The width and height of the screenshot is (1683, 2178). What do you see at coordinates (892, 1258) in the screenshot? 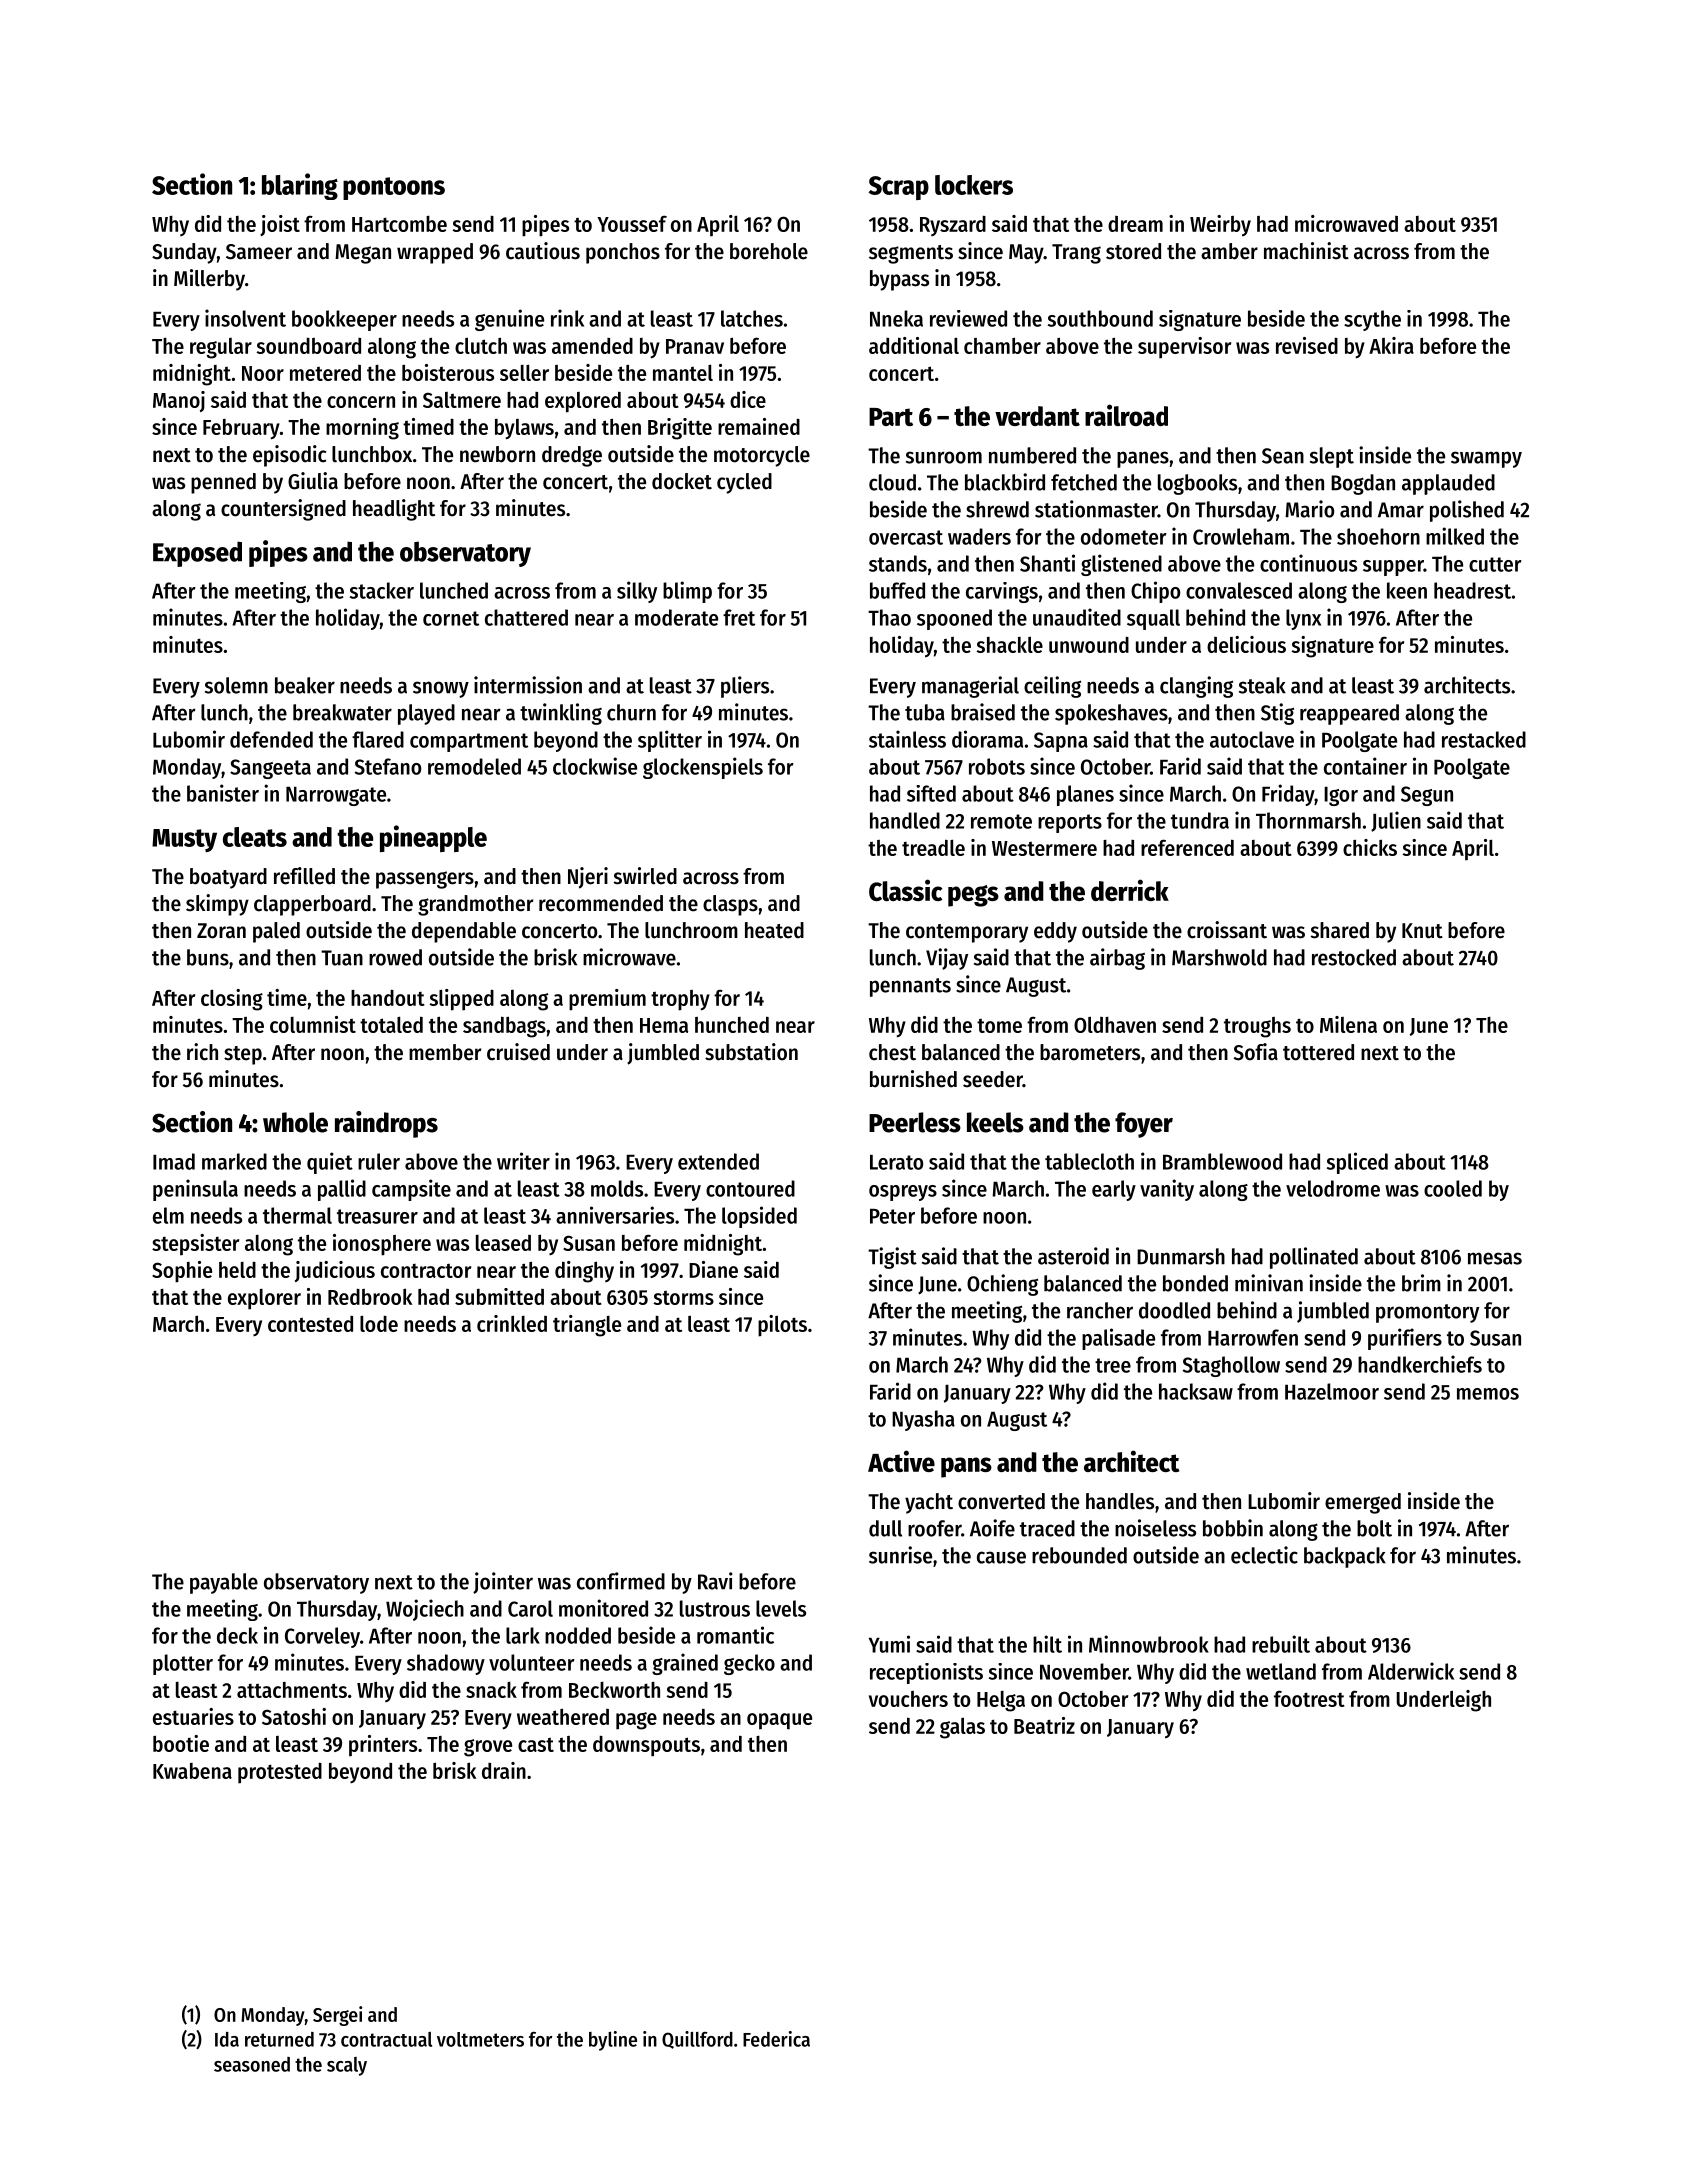
I see `Tigist` at bounding box center [892, 1258].
